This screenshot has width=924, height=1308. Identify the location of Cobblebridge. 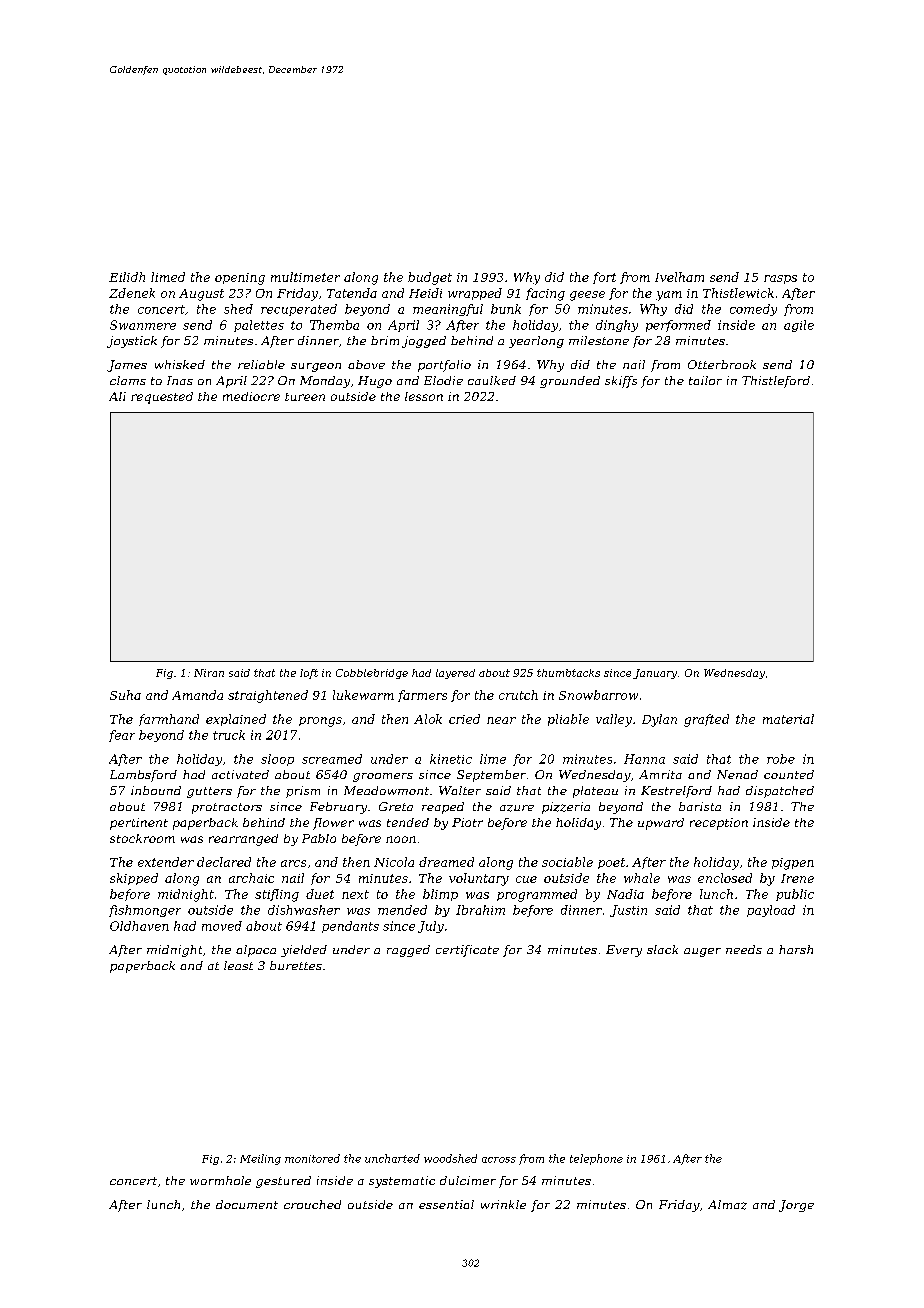
(372, 674).
